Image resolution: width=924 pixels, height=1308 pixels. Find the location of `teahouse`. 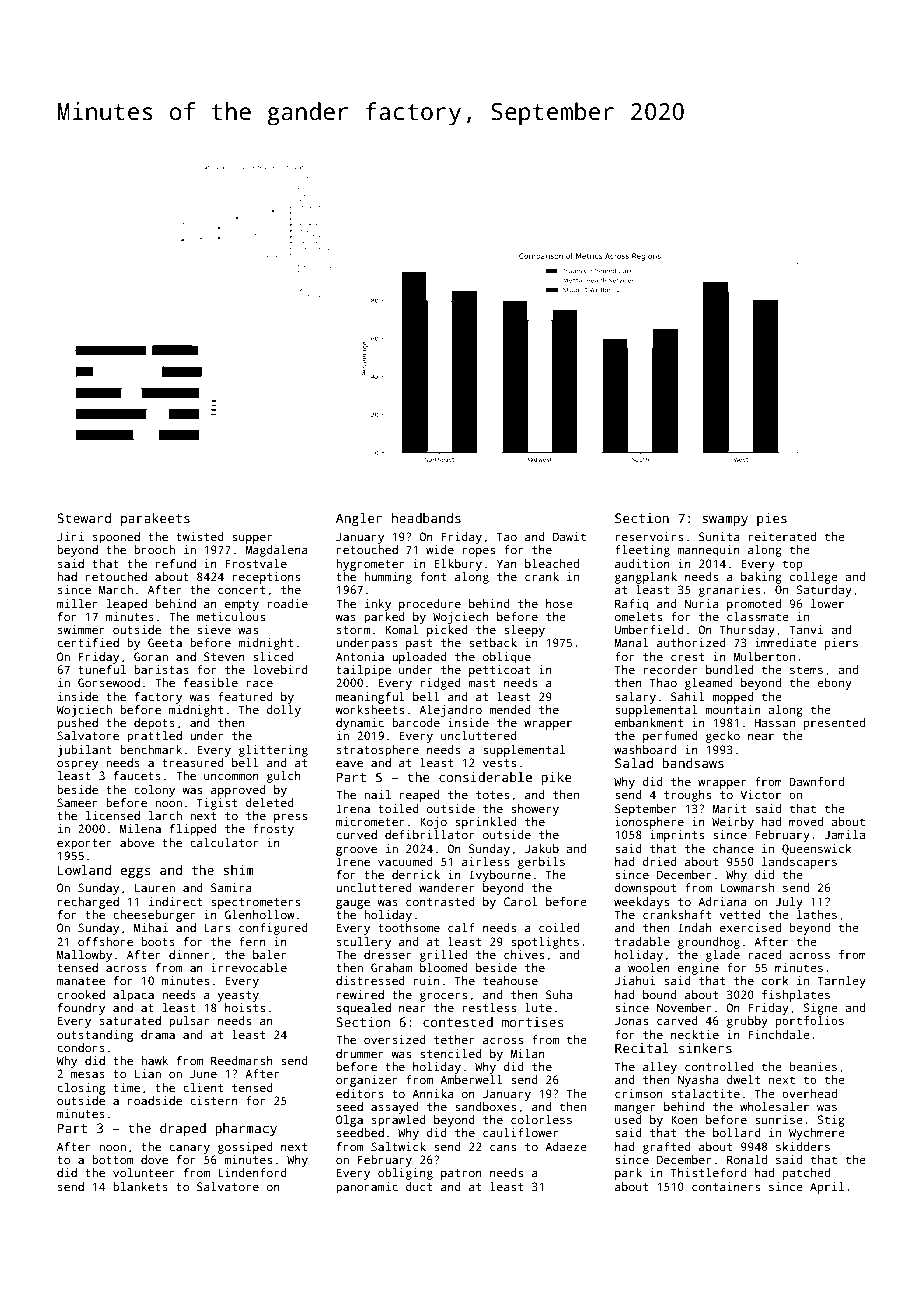

teahouse is located at coordinates (510, 980).
